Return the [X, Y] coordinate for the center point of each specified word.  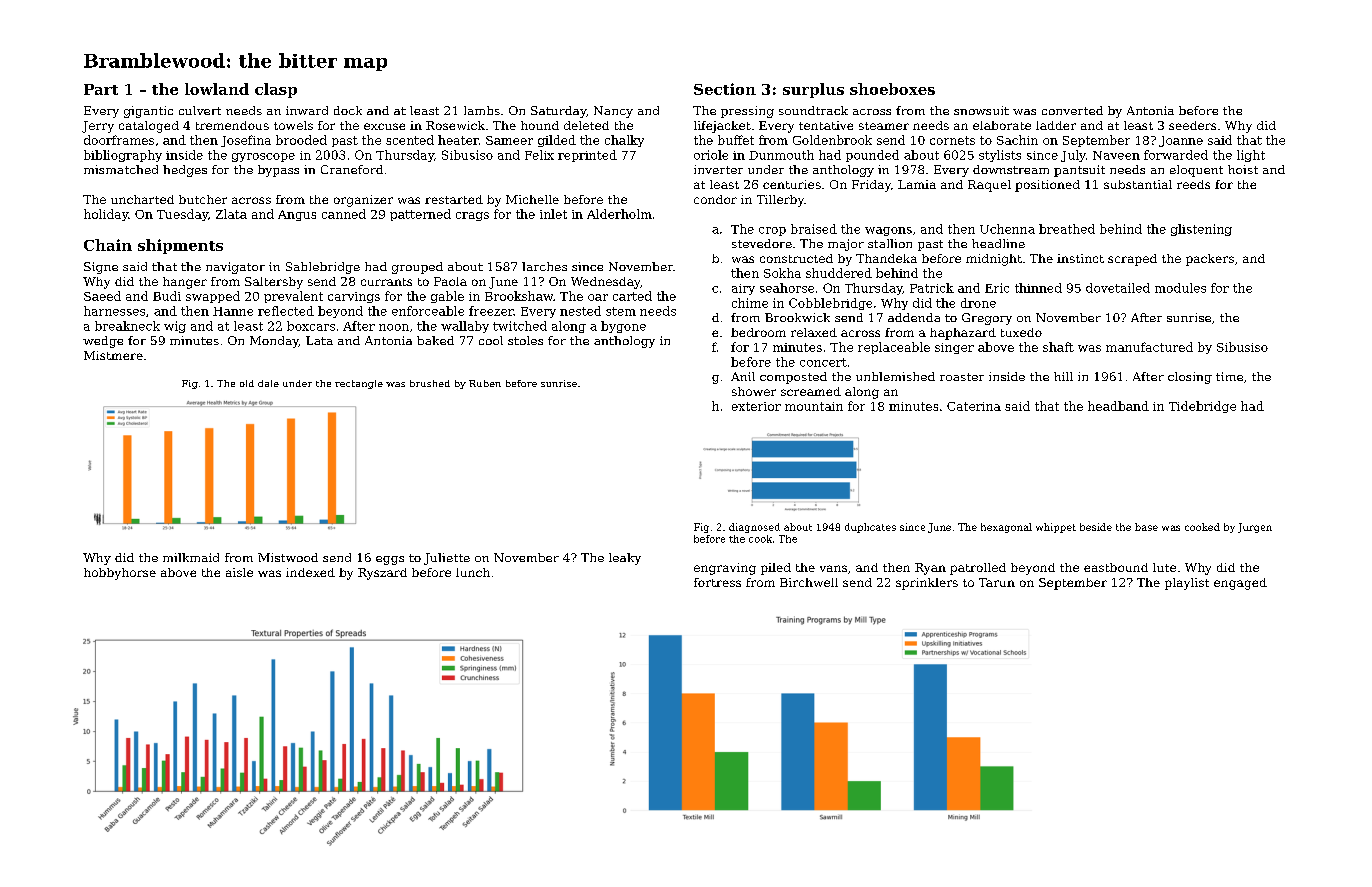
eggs [390, 560]
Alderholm [619, 214]
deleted [586, 125]
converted [1072, 110]
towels [293, 125]
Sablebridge [323, 268]
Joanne [1181, 141]
